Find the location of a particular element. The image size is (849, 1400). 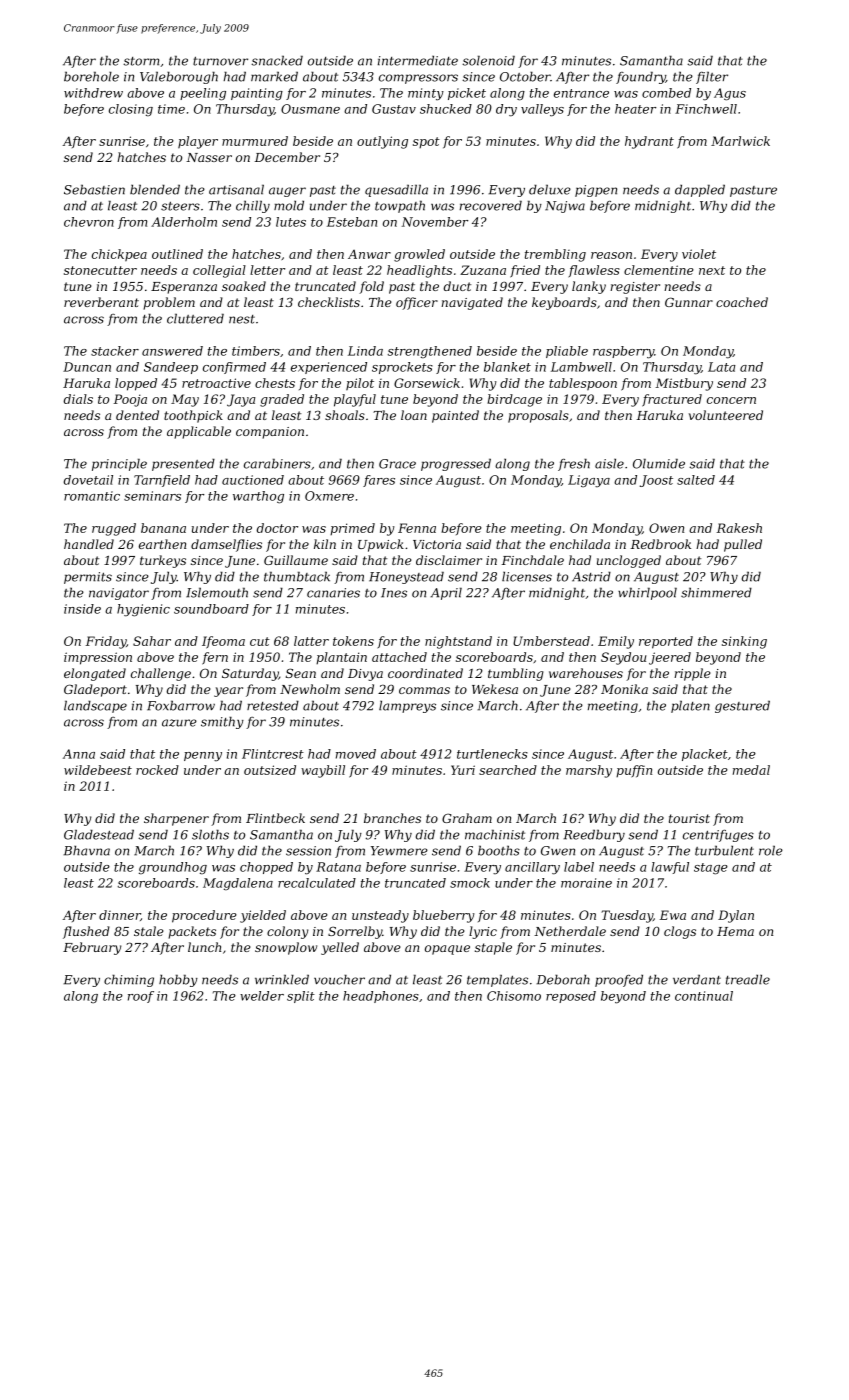

waybill is located at coordinates (323, 771).
